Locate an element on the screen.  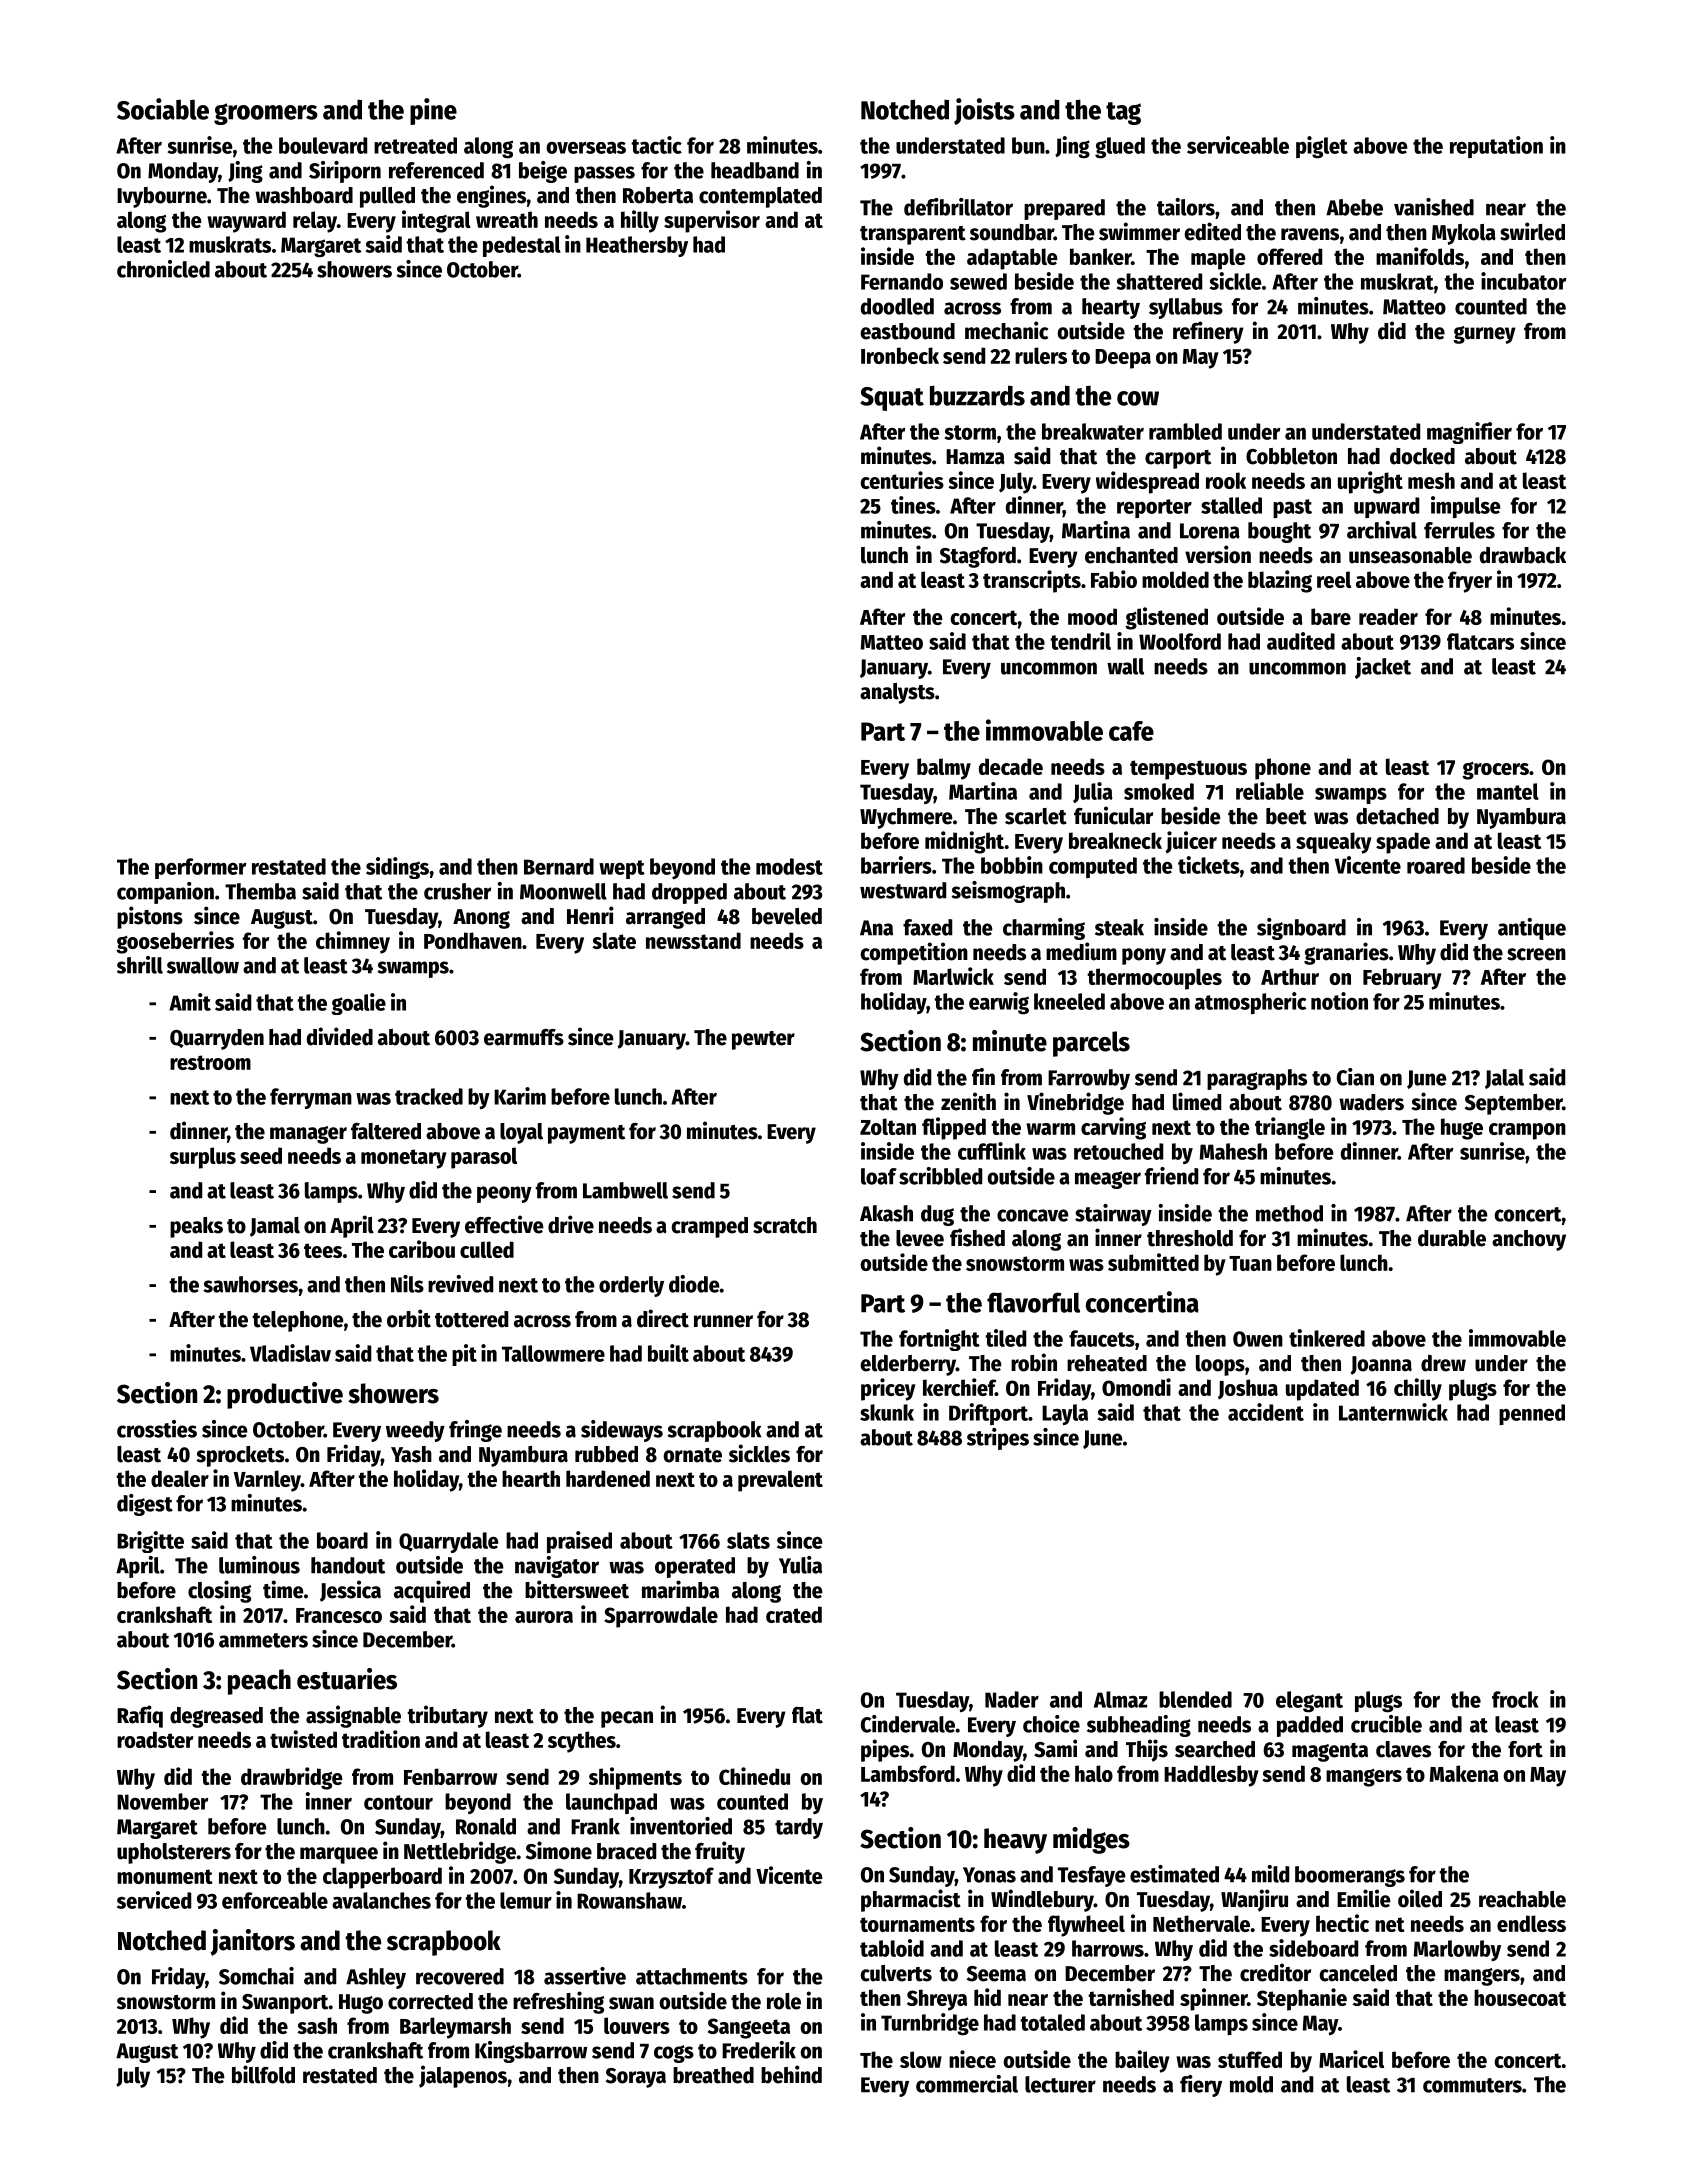
prevalent is located at coordinates (780, 1481).
